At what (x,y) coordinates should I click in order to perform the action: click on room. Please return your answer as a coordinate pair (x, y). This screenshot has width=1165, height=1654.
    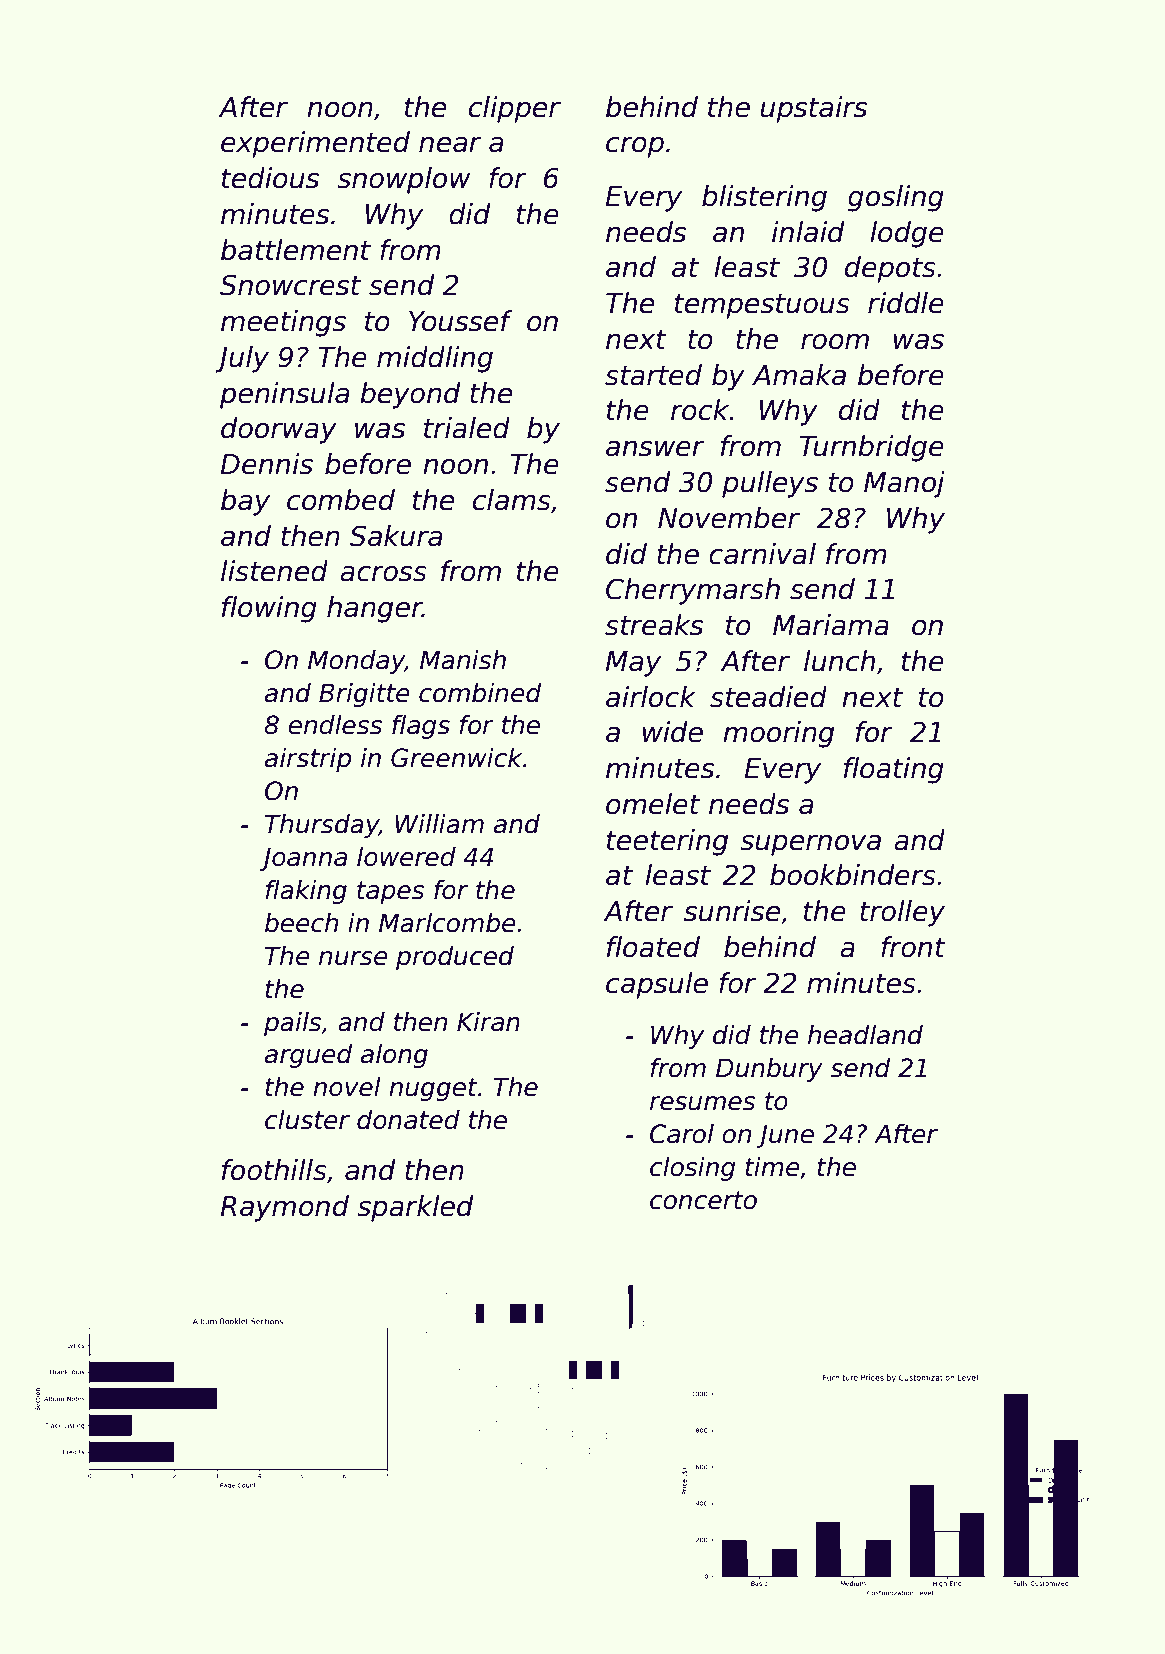
    Looking at the image, I should click on (835, 341).
